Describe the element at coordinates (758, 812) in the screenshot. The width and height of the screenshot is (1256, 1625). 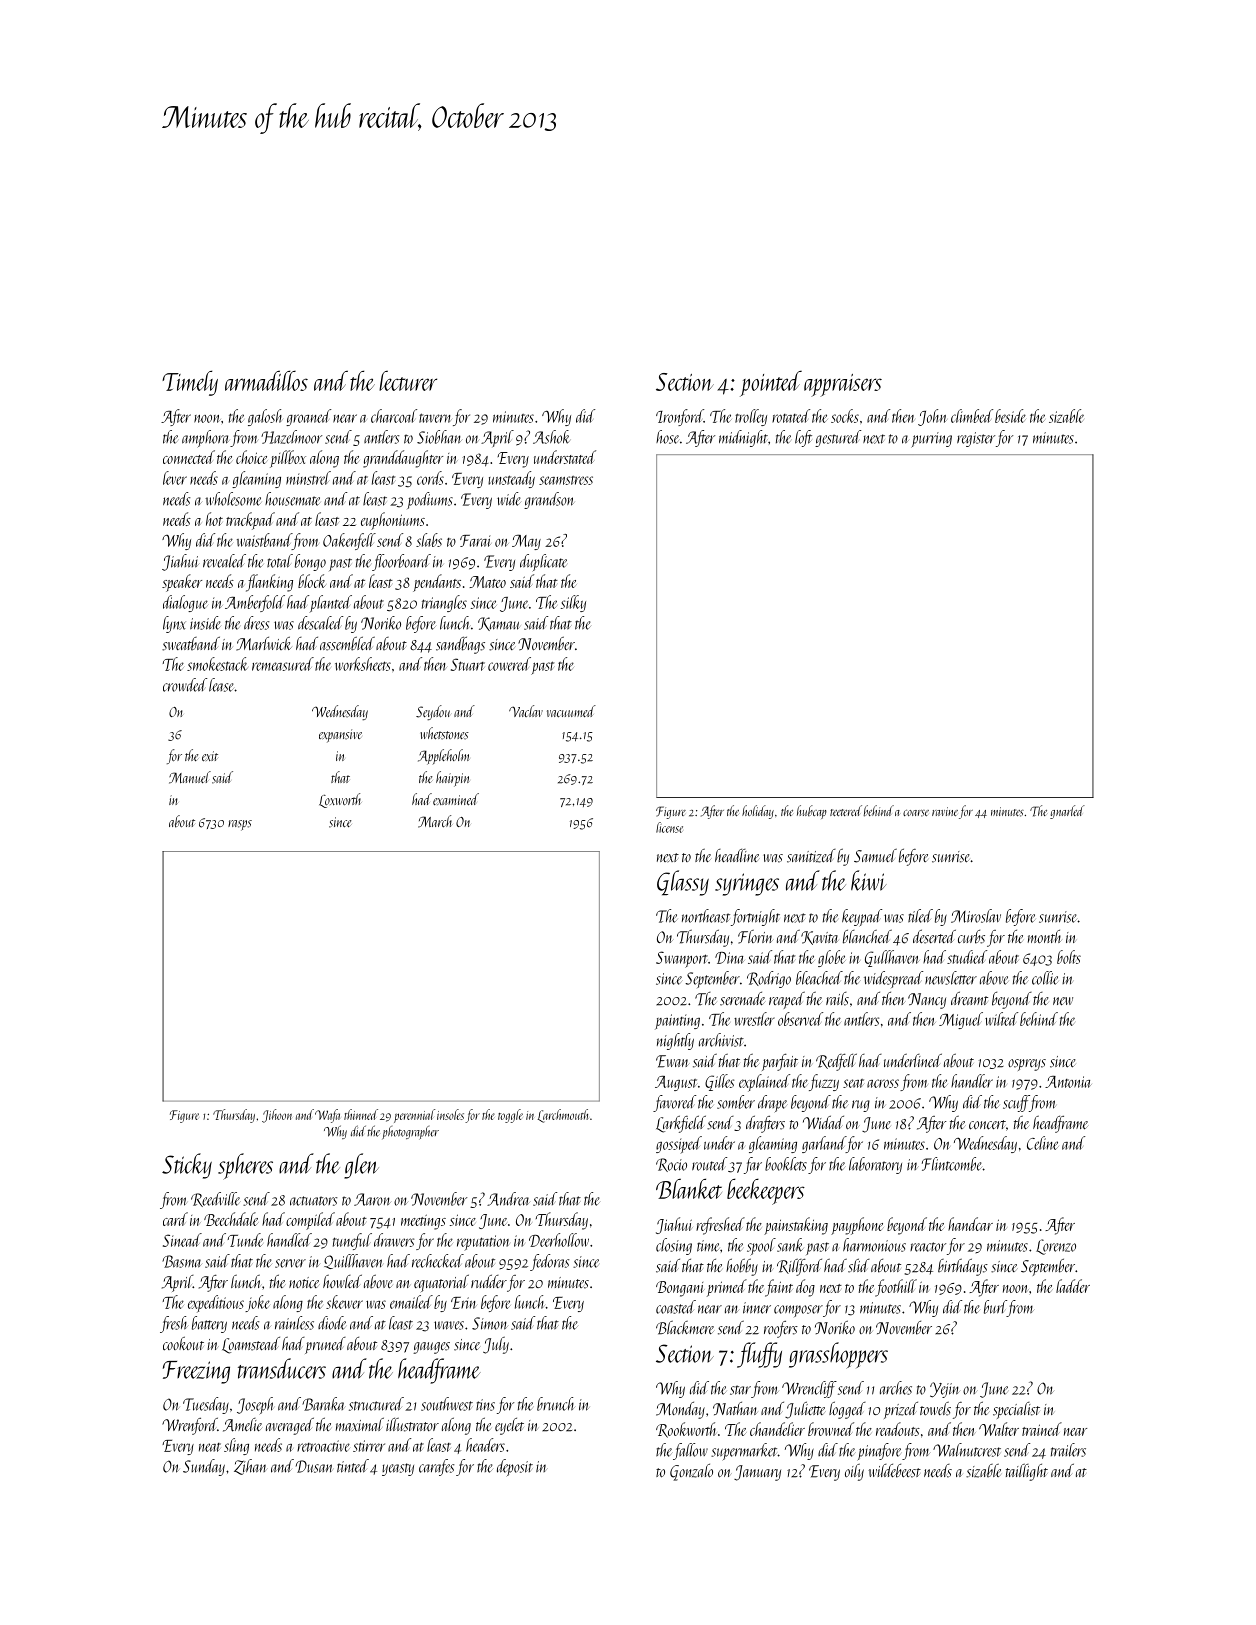
I see `holiday` at that location.
